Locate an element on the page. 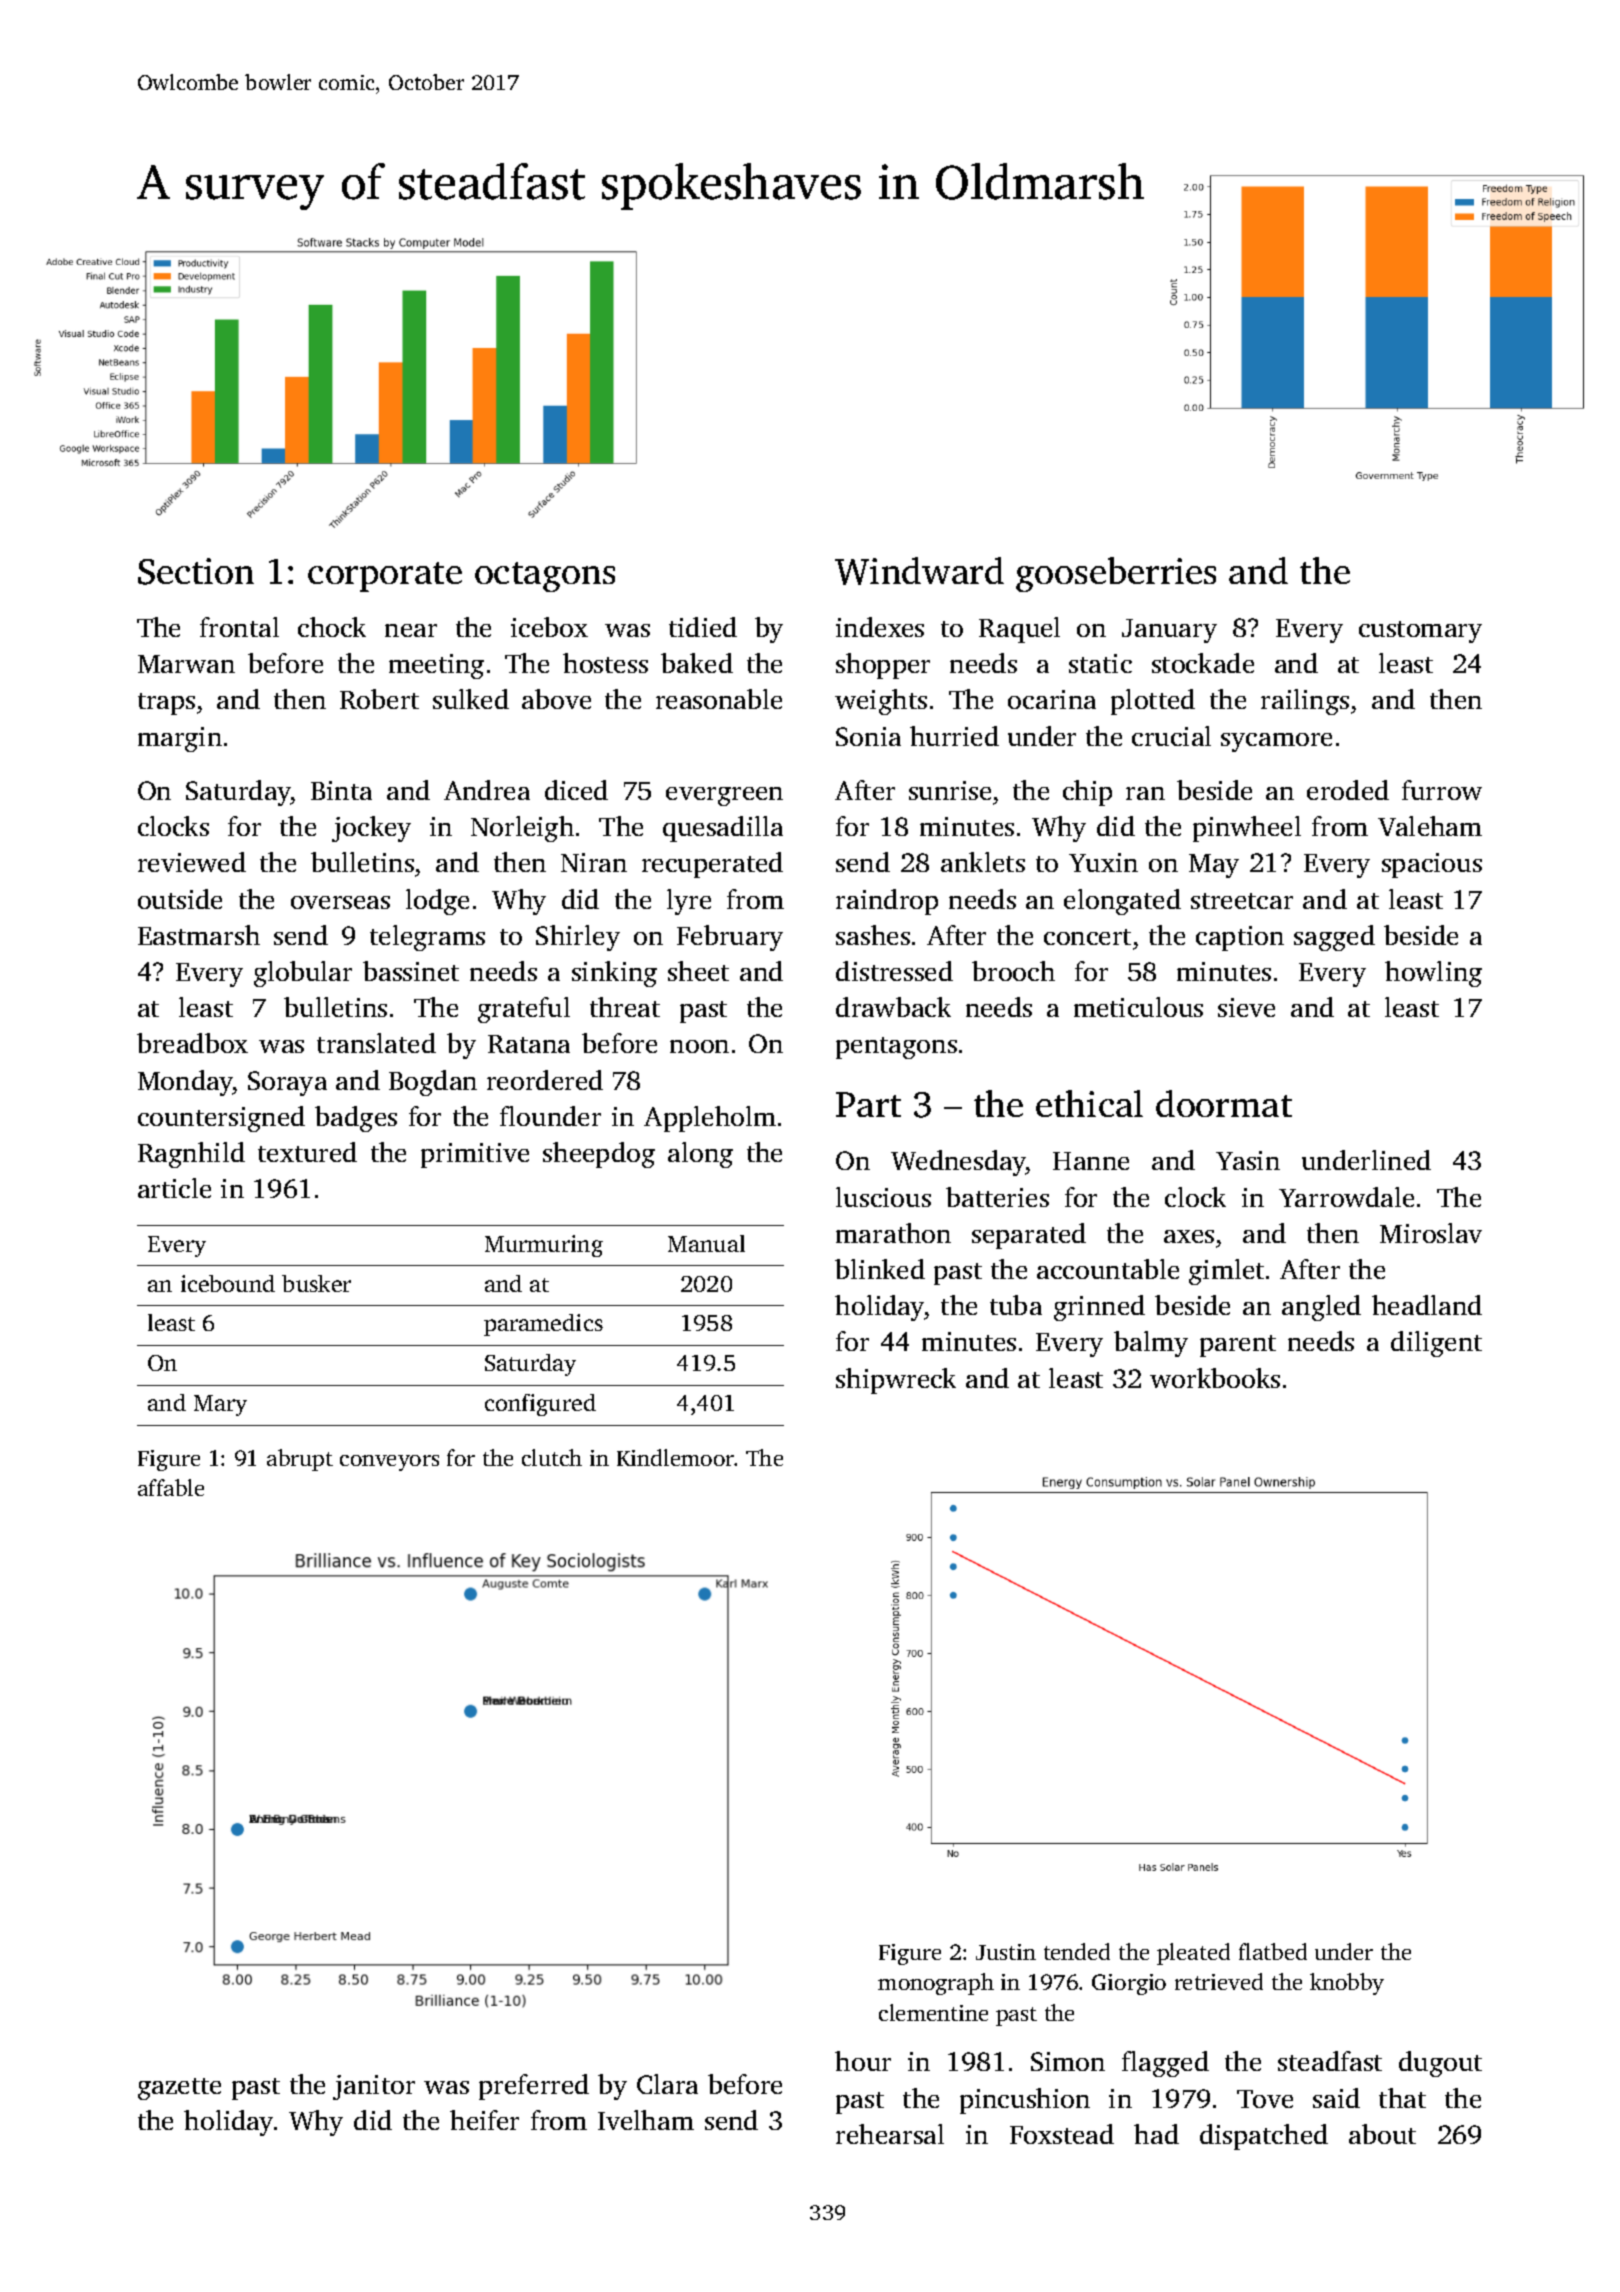 The height and width of the page is (2292, 1620). clementine is located at coordinates (933, 2012).
